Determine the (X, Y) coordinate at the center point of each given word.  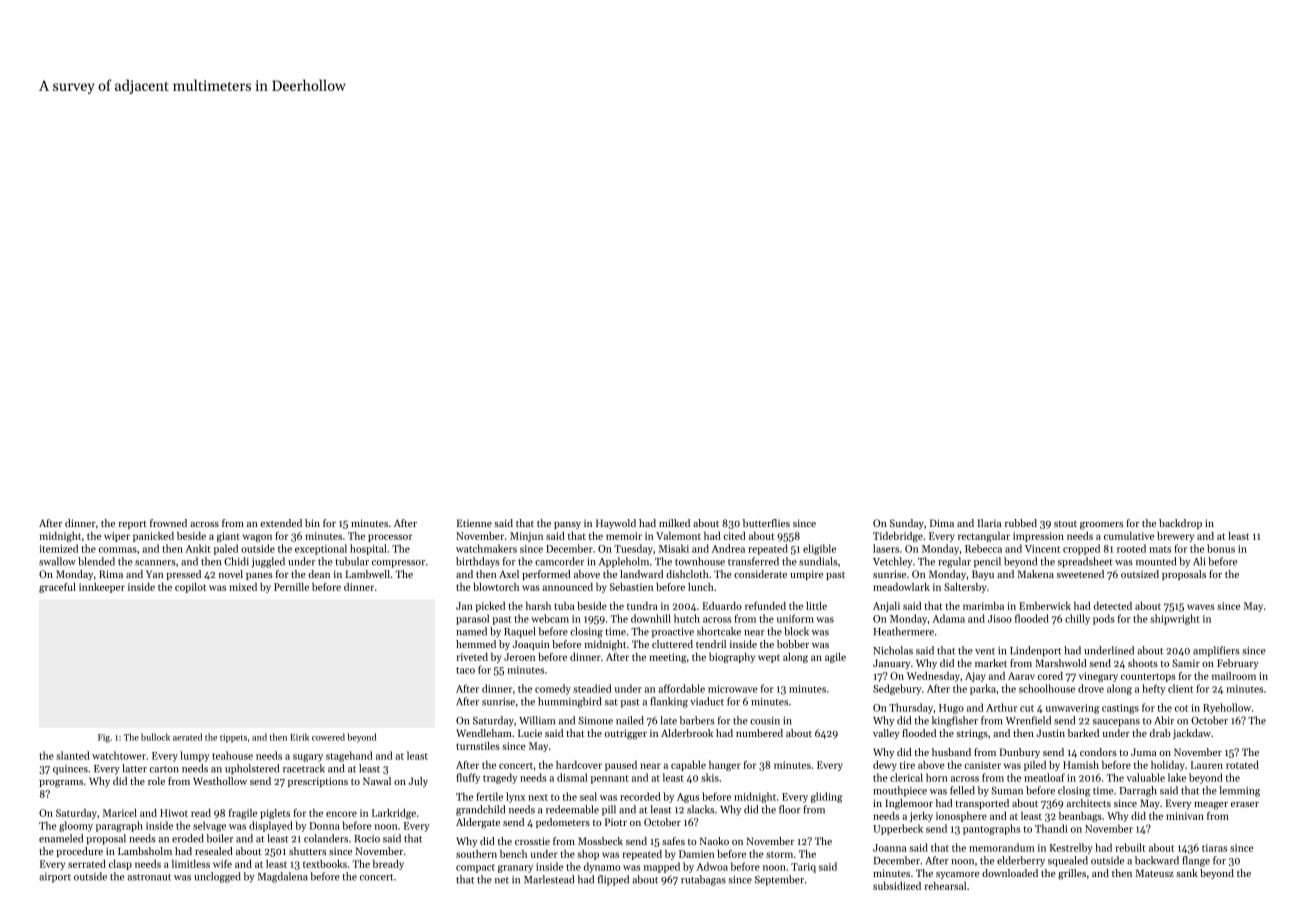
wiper (117, 537)
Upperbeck (898, 829)
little (816, 606)
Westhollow (220, 781)
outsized (1140, 574)
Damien (697, 854)
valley (886, 734)
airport (55, 878)
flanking (669, 702)
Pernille (291, 587)
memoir (624, 536)
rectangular (984, 537)
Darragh (1138, 791)
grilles (1072, 874)
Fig (104, 738)
